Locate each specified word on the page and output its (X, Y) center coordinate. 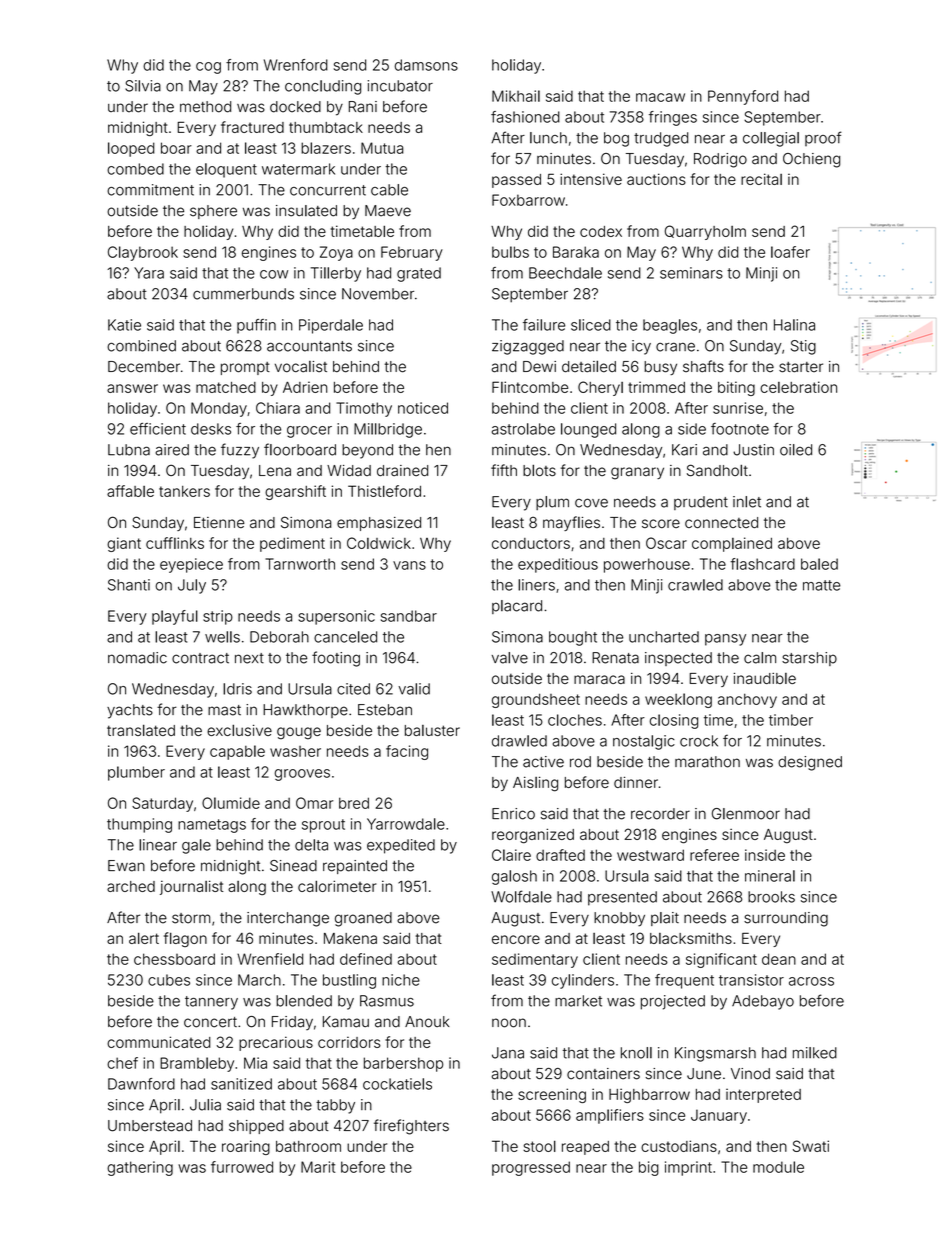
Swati (811, 1146)
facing (407, 752)
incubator (400, 86)
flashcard (762, 564)
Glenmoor (746, 814)
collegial (771, 139)
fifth (504, 470)
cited (353, 689)
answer (132, 388)
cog (208, 68)
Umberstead (150, 1126)
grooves (302, 775)
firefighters (411, 1127)
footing (336, 659)
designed (810, 763)
